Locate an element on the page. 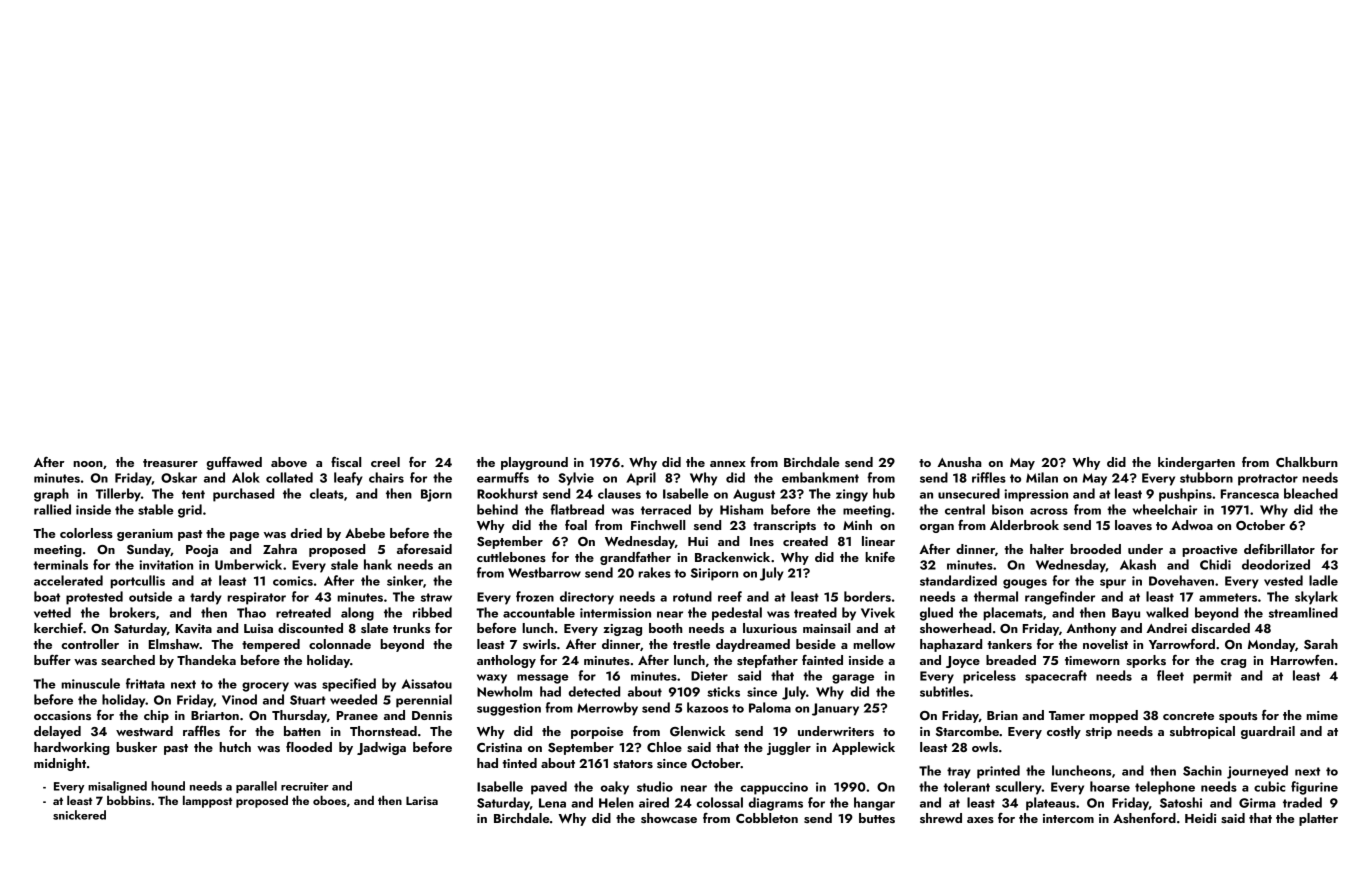 This image has width=1372, height=887. Tillerby is located at coordinates (118, 495).
